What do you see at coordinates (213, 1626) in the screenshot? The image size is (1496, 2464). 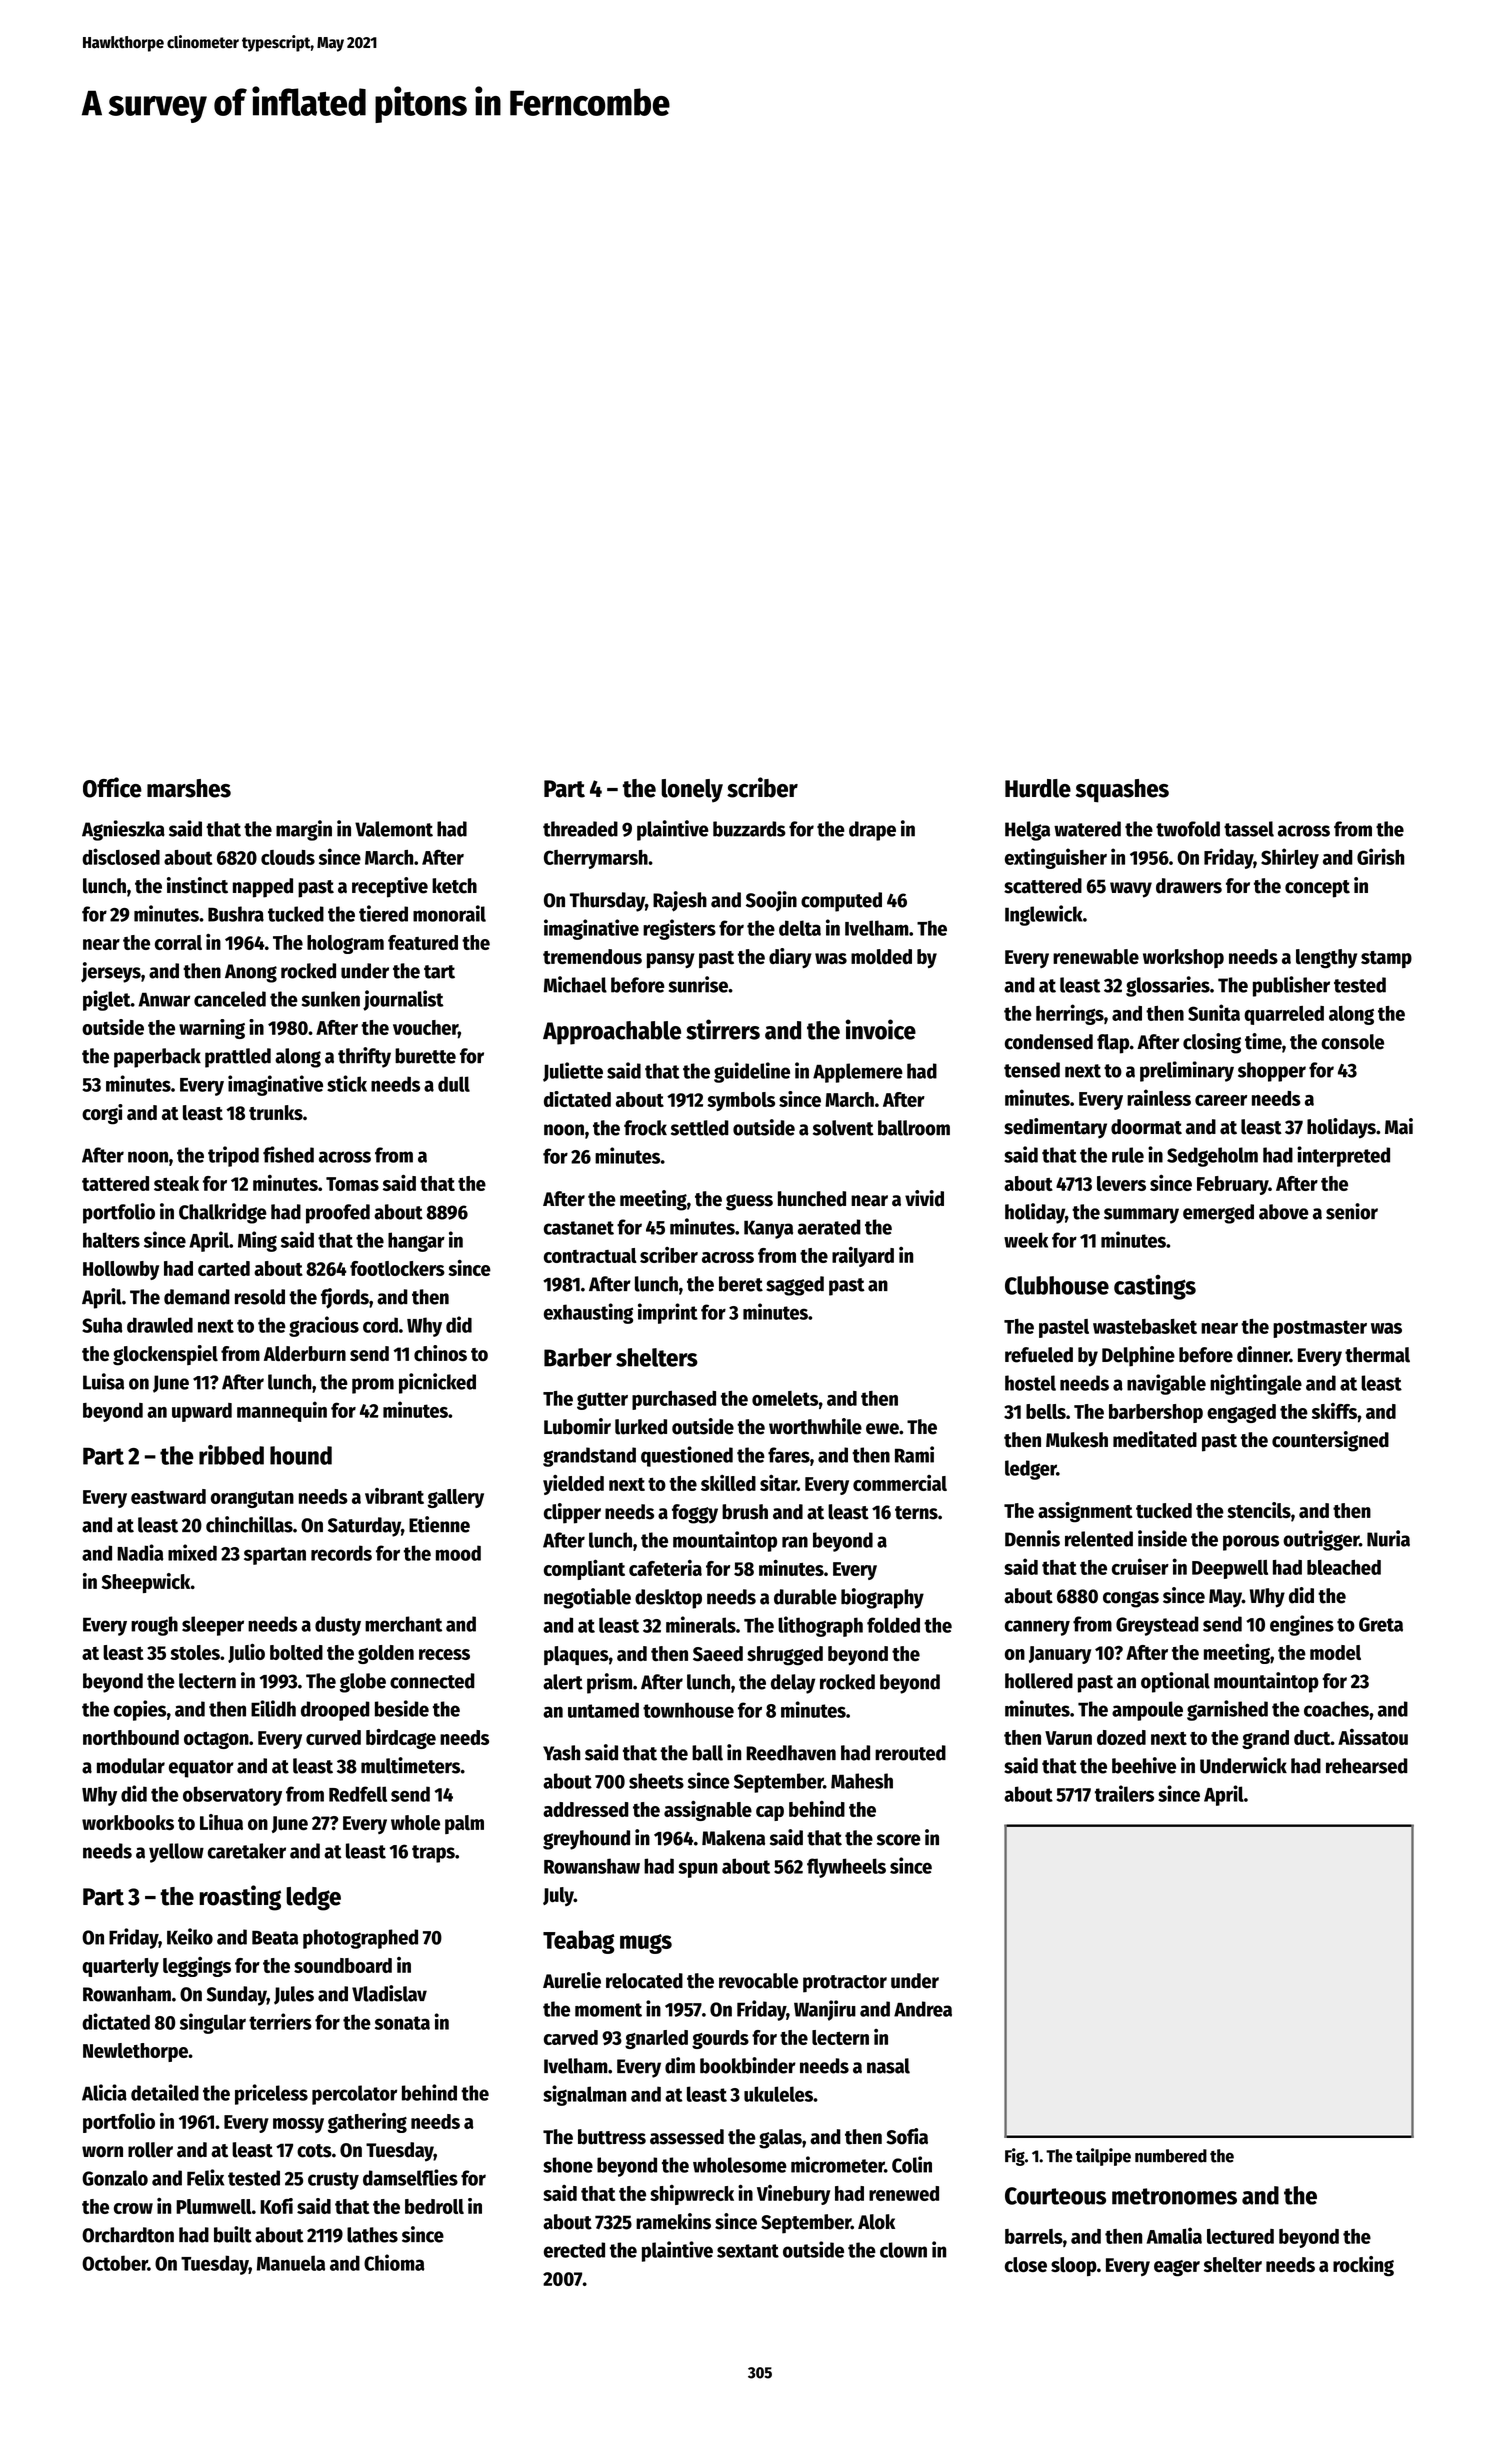 I see `sleeper` at bounding box center [213, 1626].
